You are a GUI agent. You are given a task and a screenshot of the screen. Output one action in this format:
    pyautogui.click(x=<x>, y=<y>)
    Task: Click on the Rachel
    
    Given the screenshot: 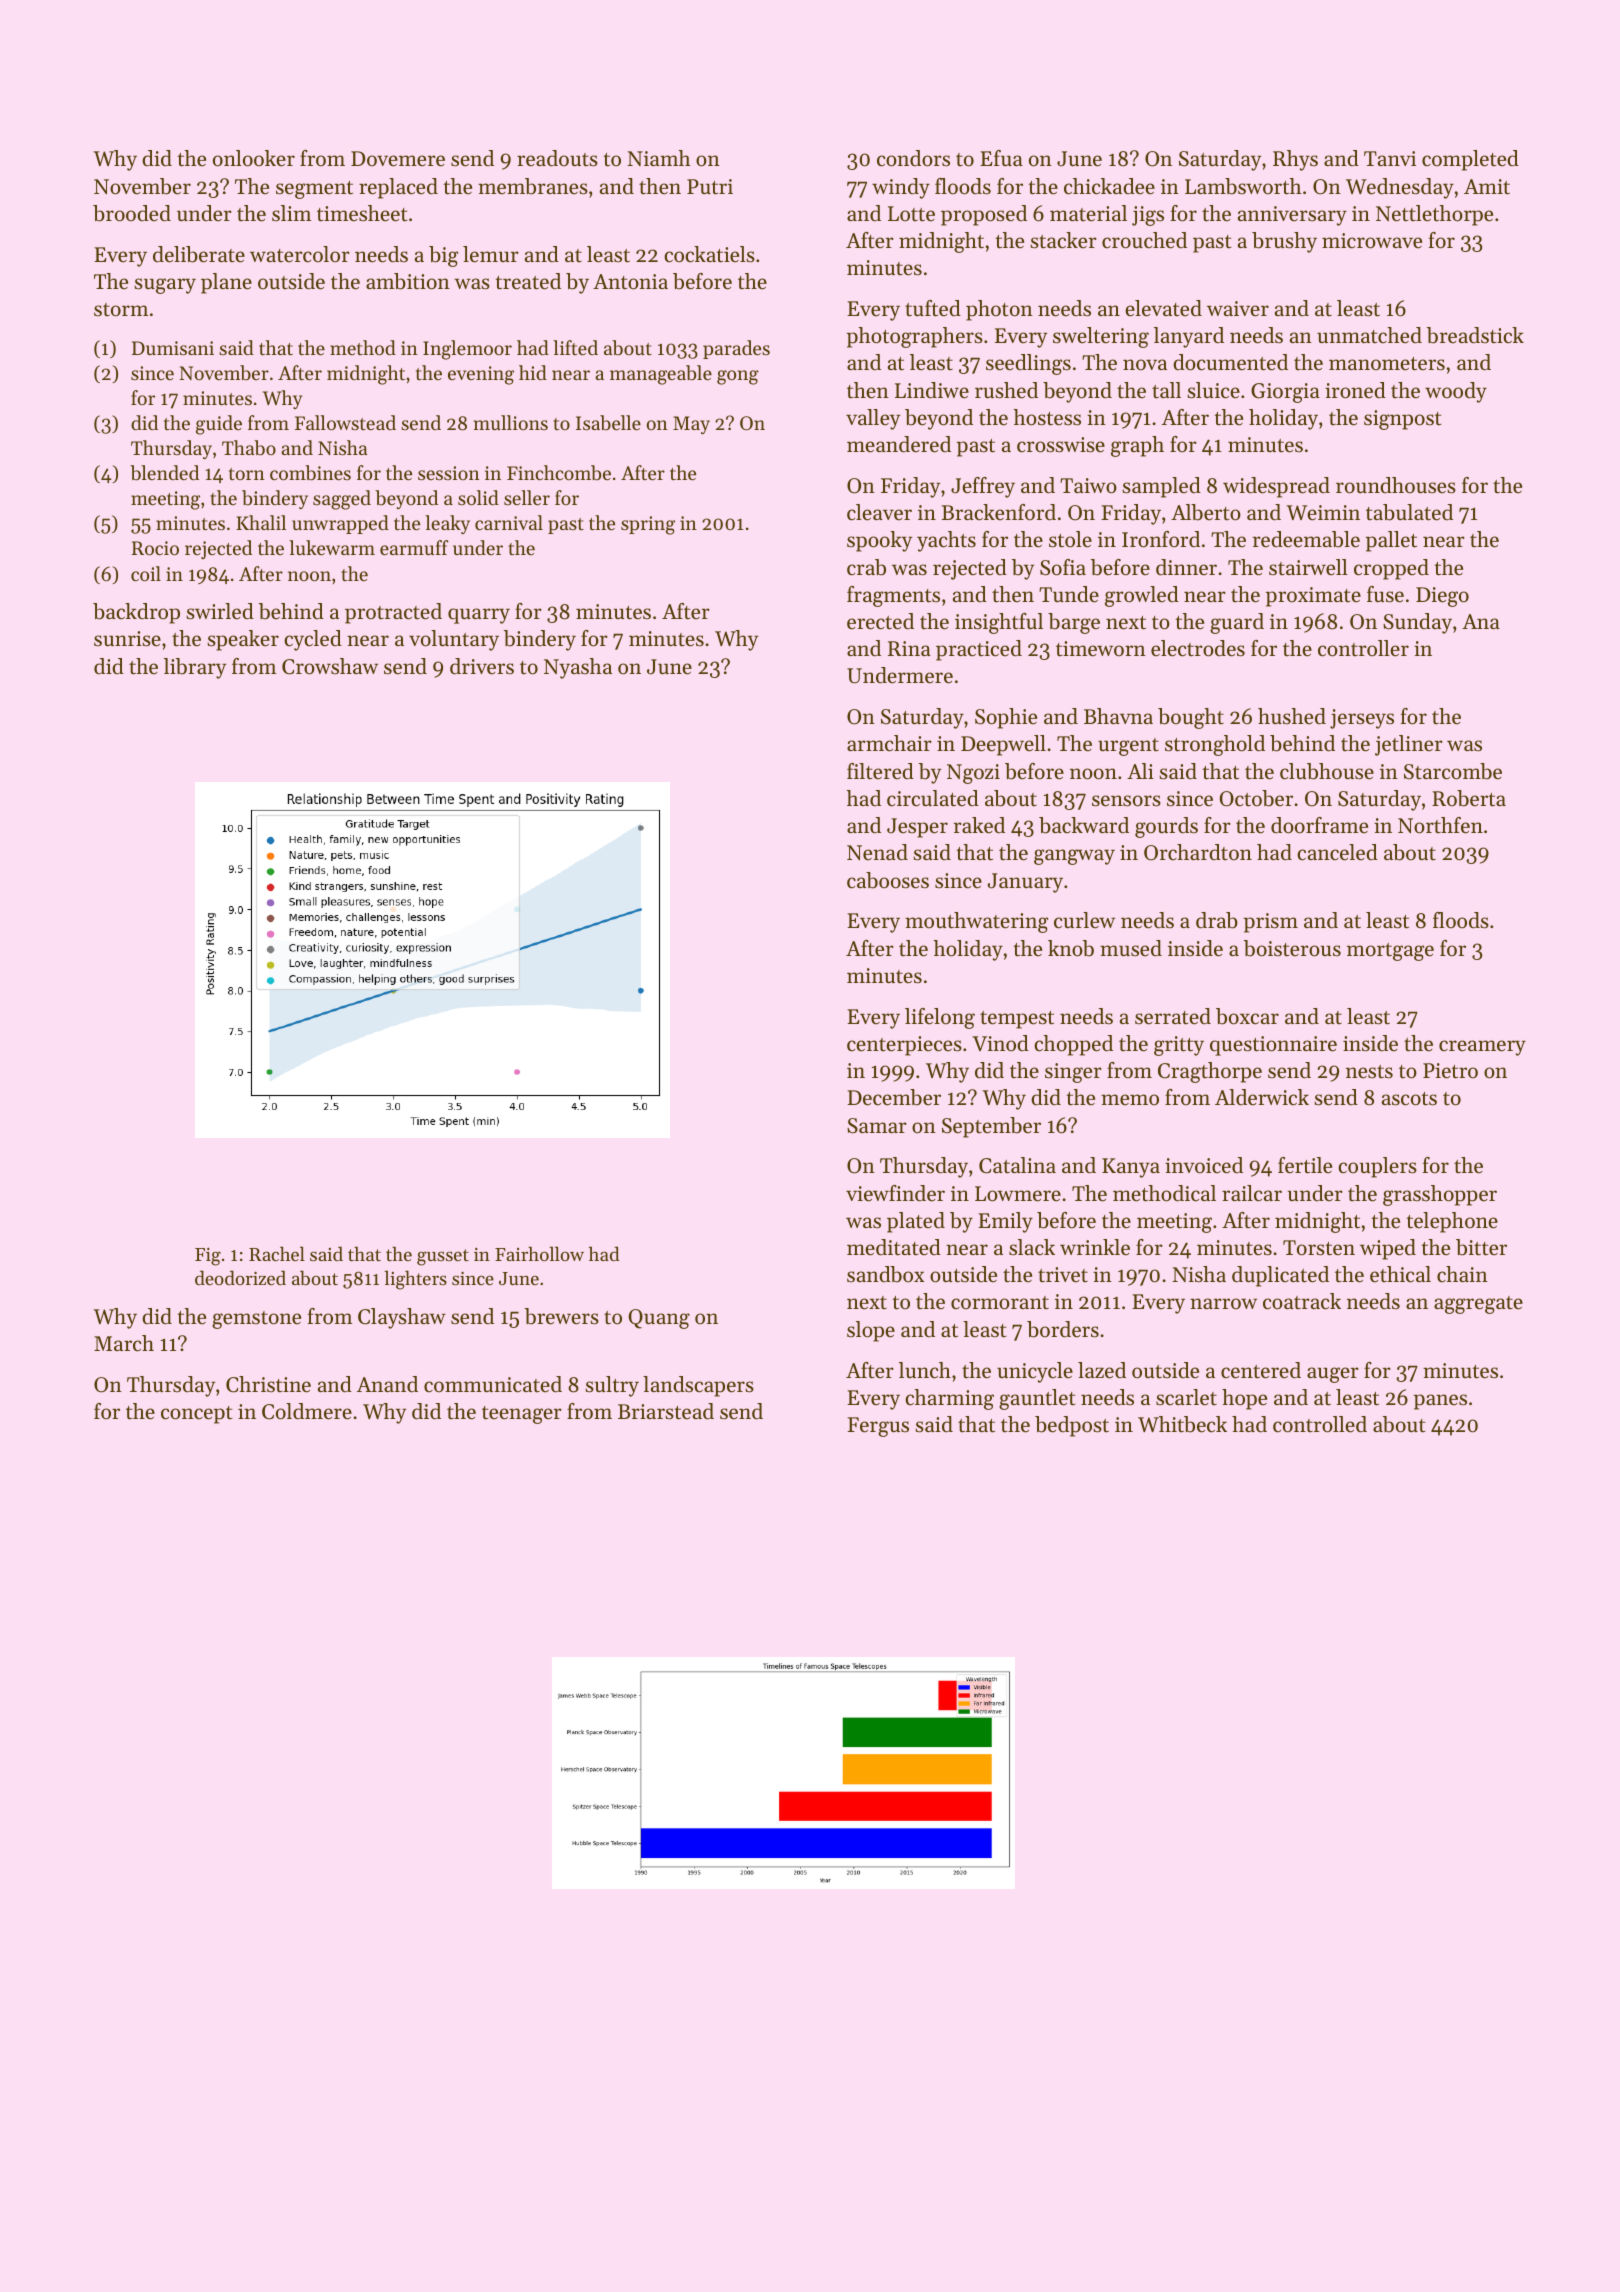 What is the action you would take?
    pyautogui.click(x=277, y=1253)
